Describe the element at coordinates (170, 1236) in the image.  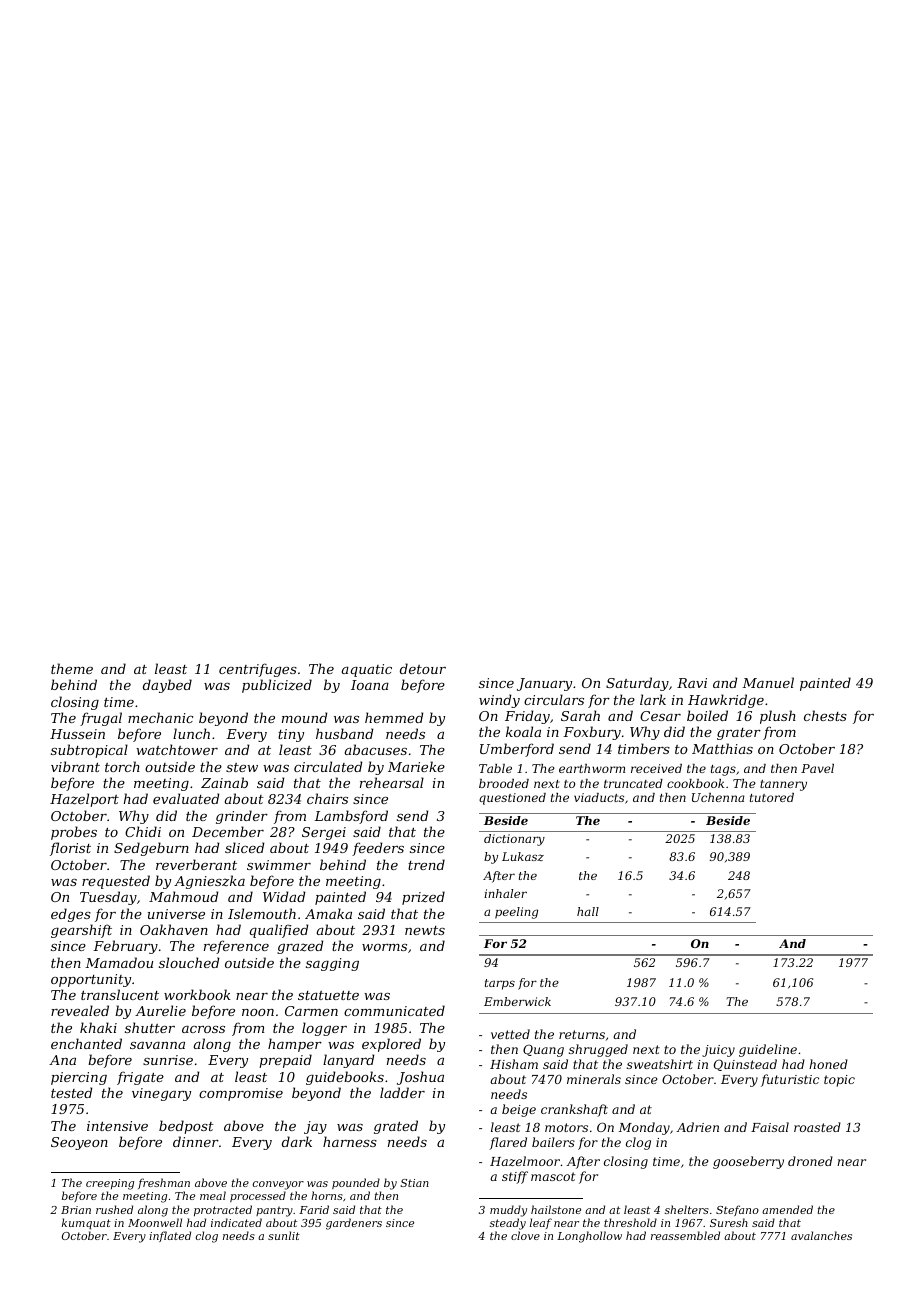
I see `inflated` at that location.
